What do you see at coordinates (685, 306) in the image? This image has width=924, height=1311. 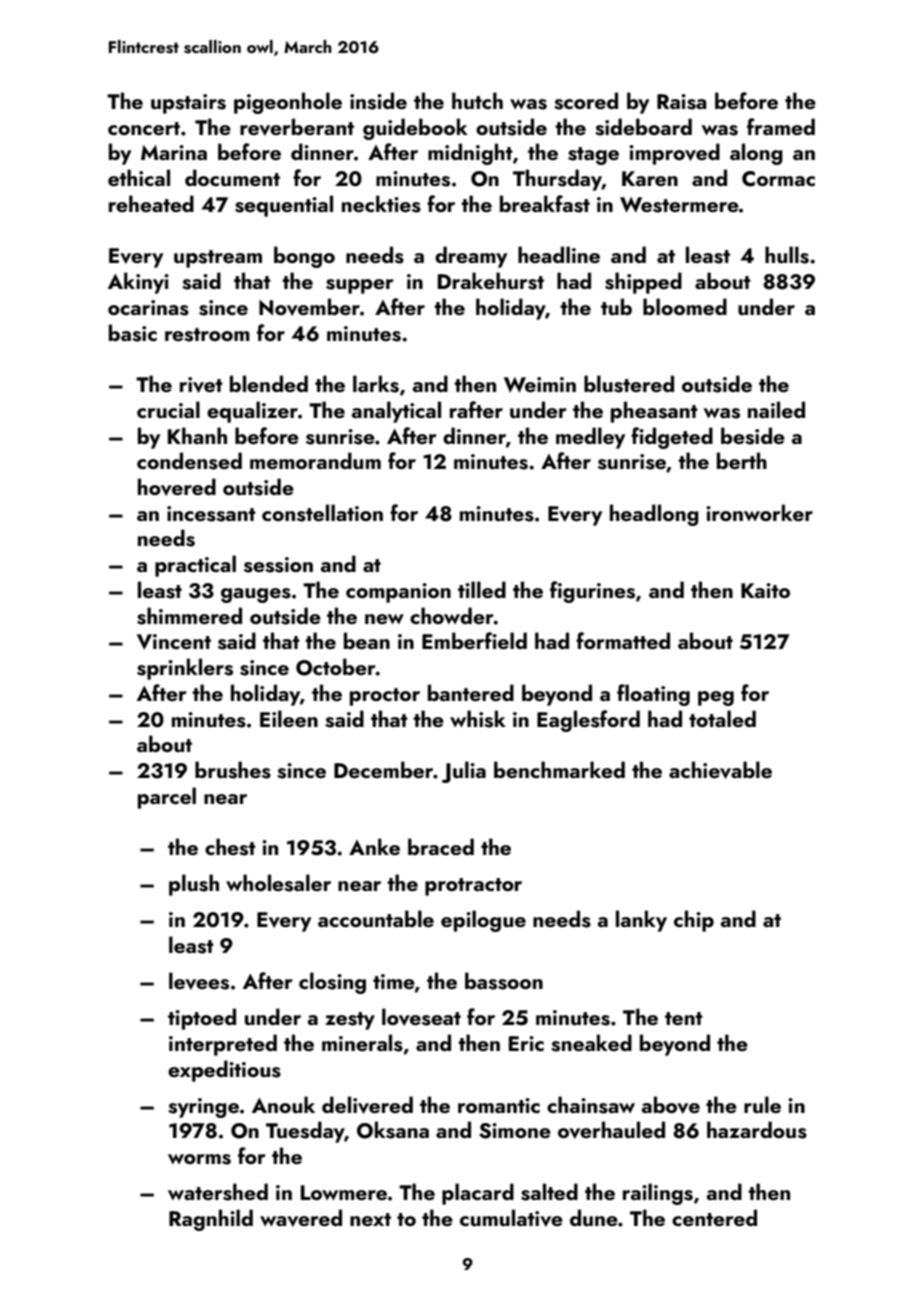 I see `bloomed` at bounding box center [685, 306].
